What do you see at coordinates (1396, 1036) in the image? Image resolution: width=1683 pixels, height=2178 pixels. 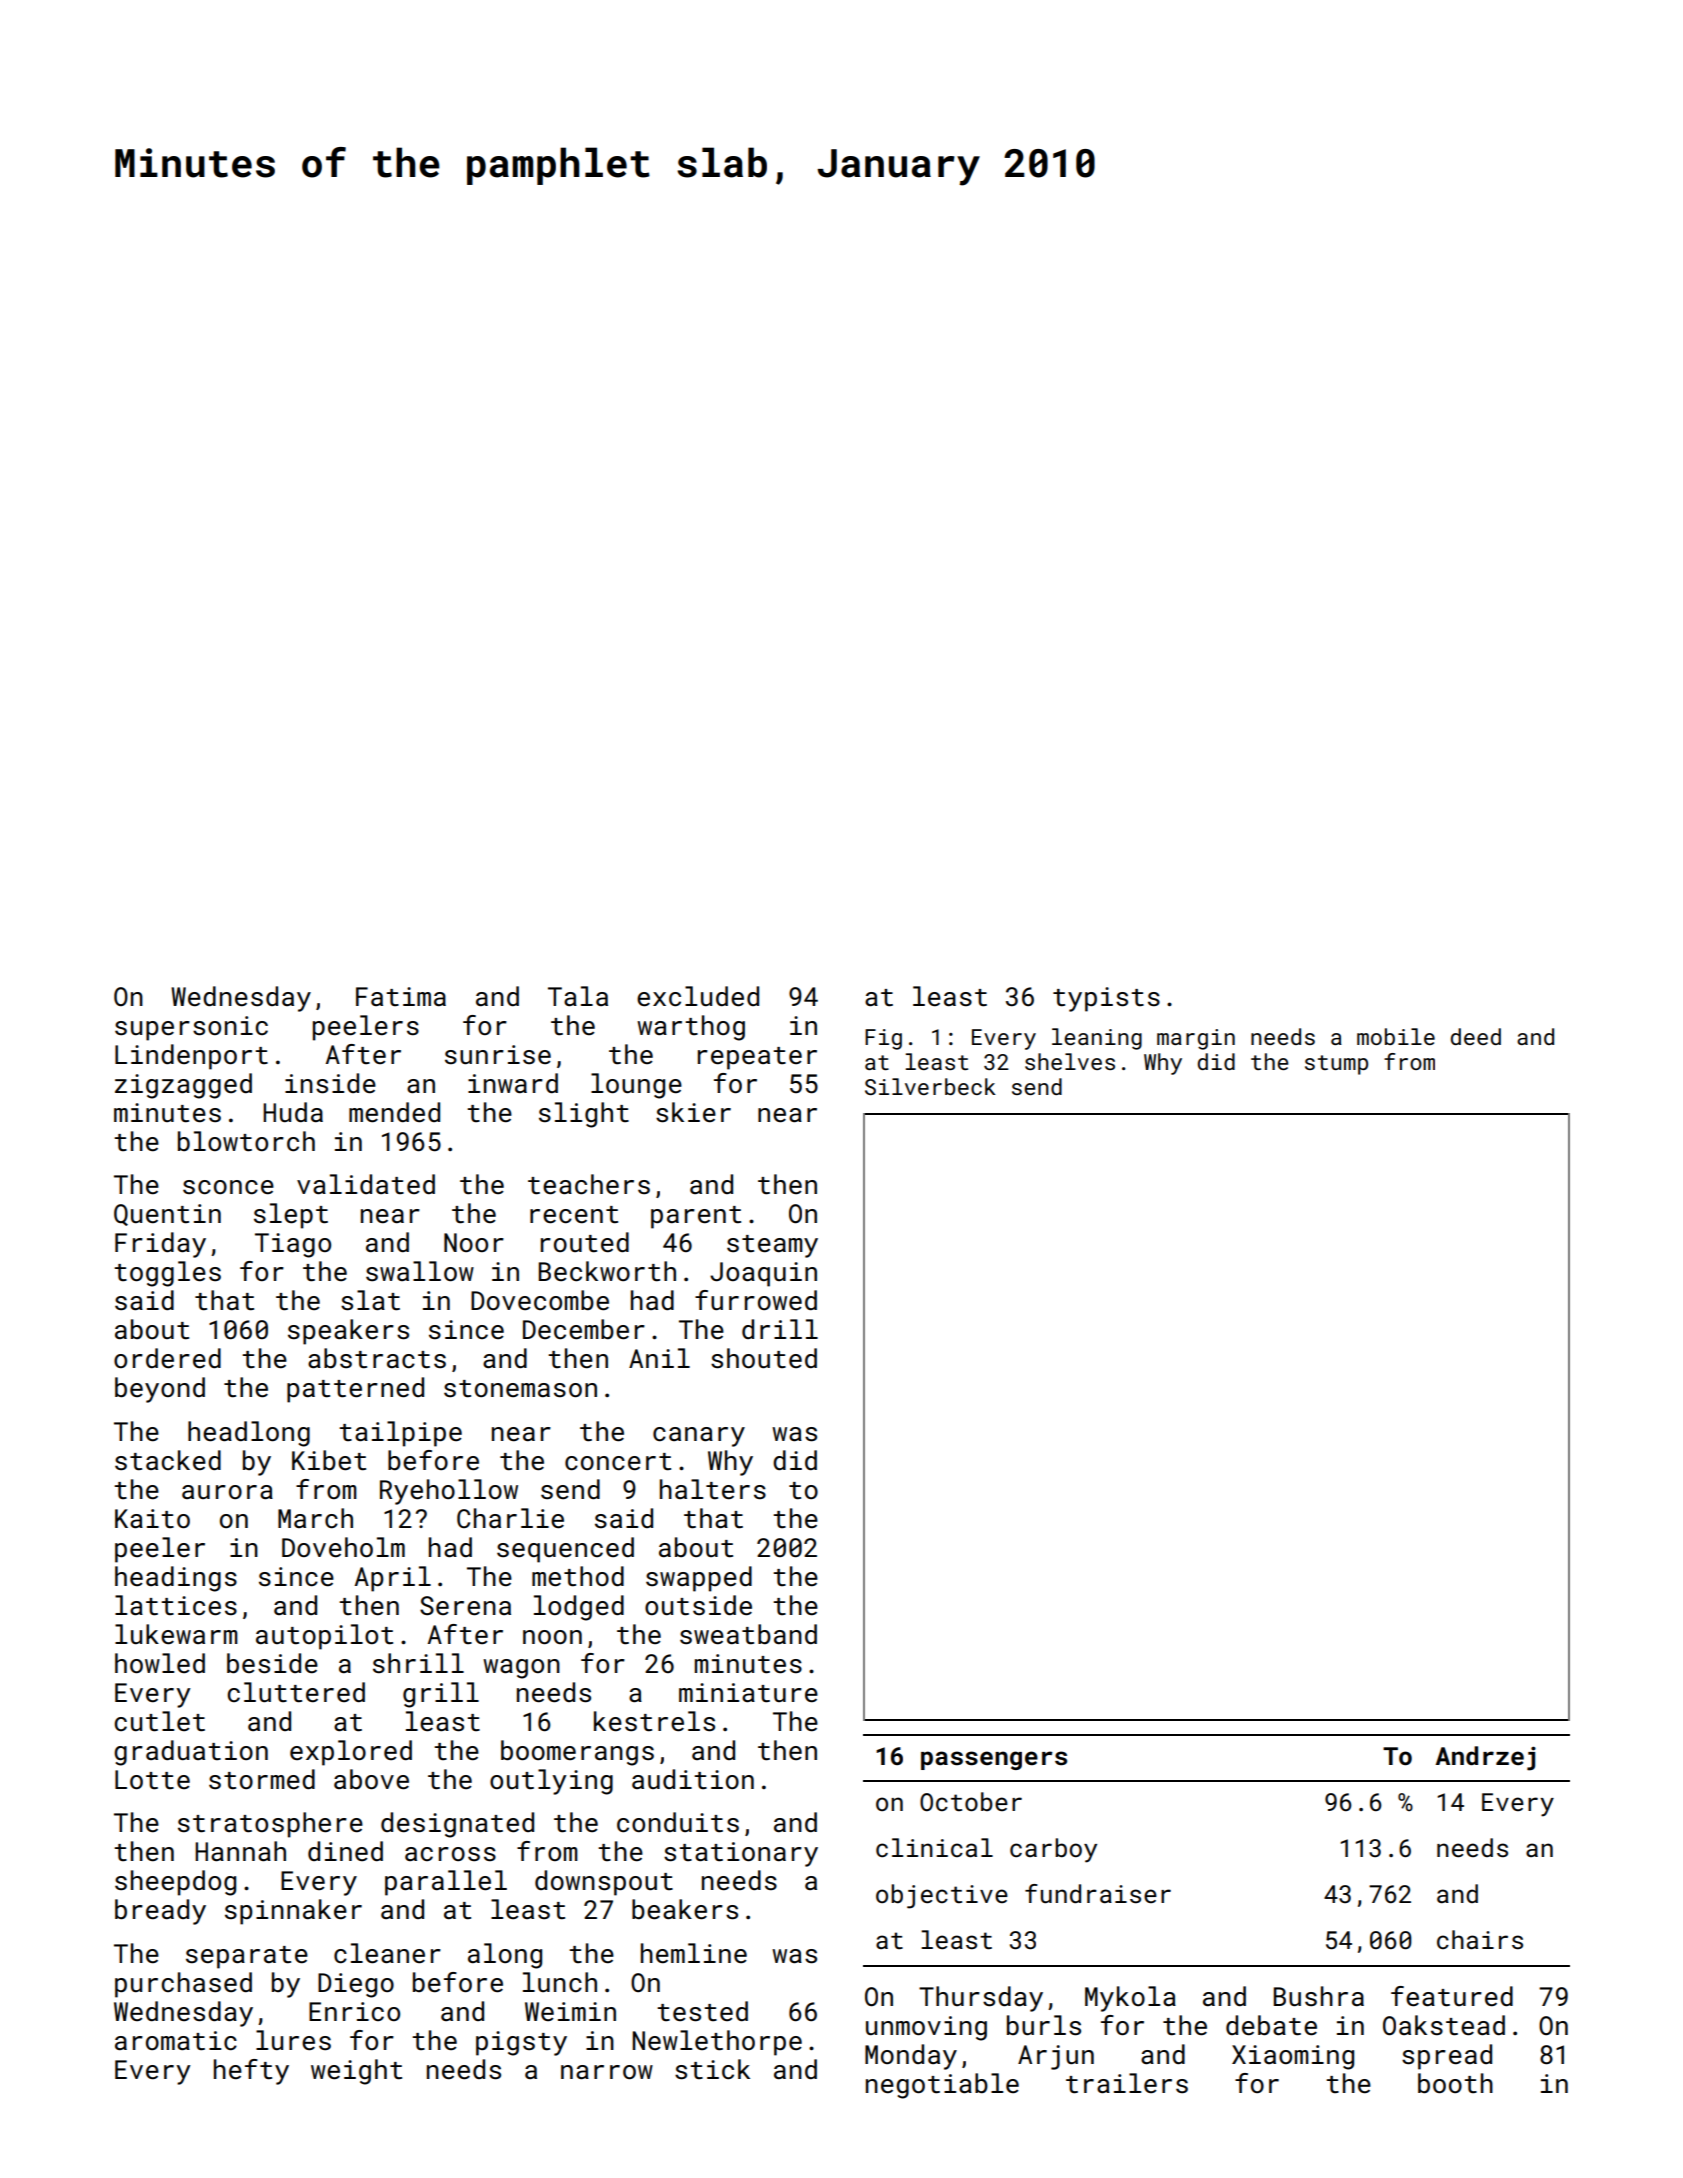 I see `mobile` at bounding box center [1396, 1036].
